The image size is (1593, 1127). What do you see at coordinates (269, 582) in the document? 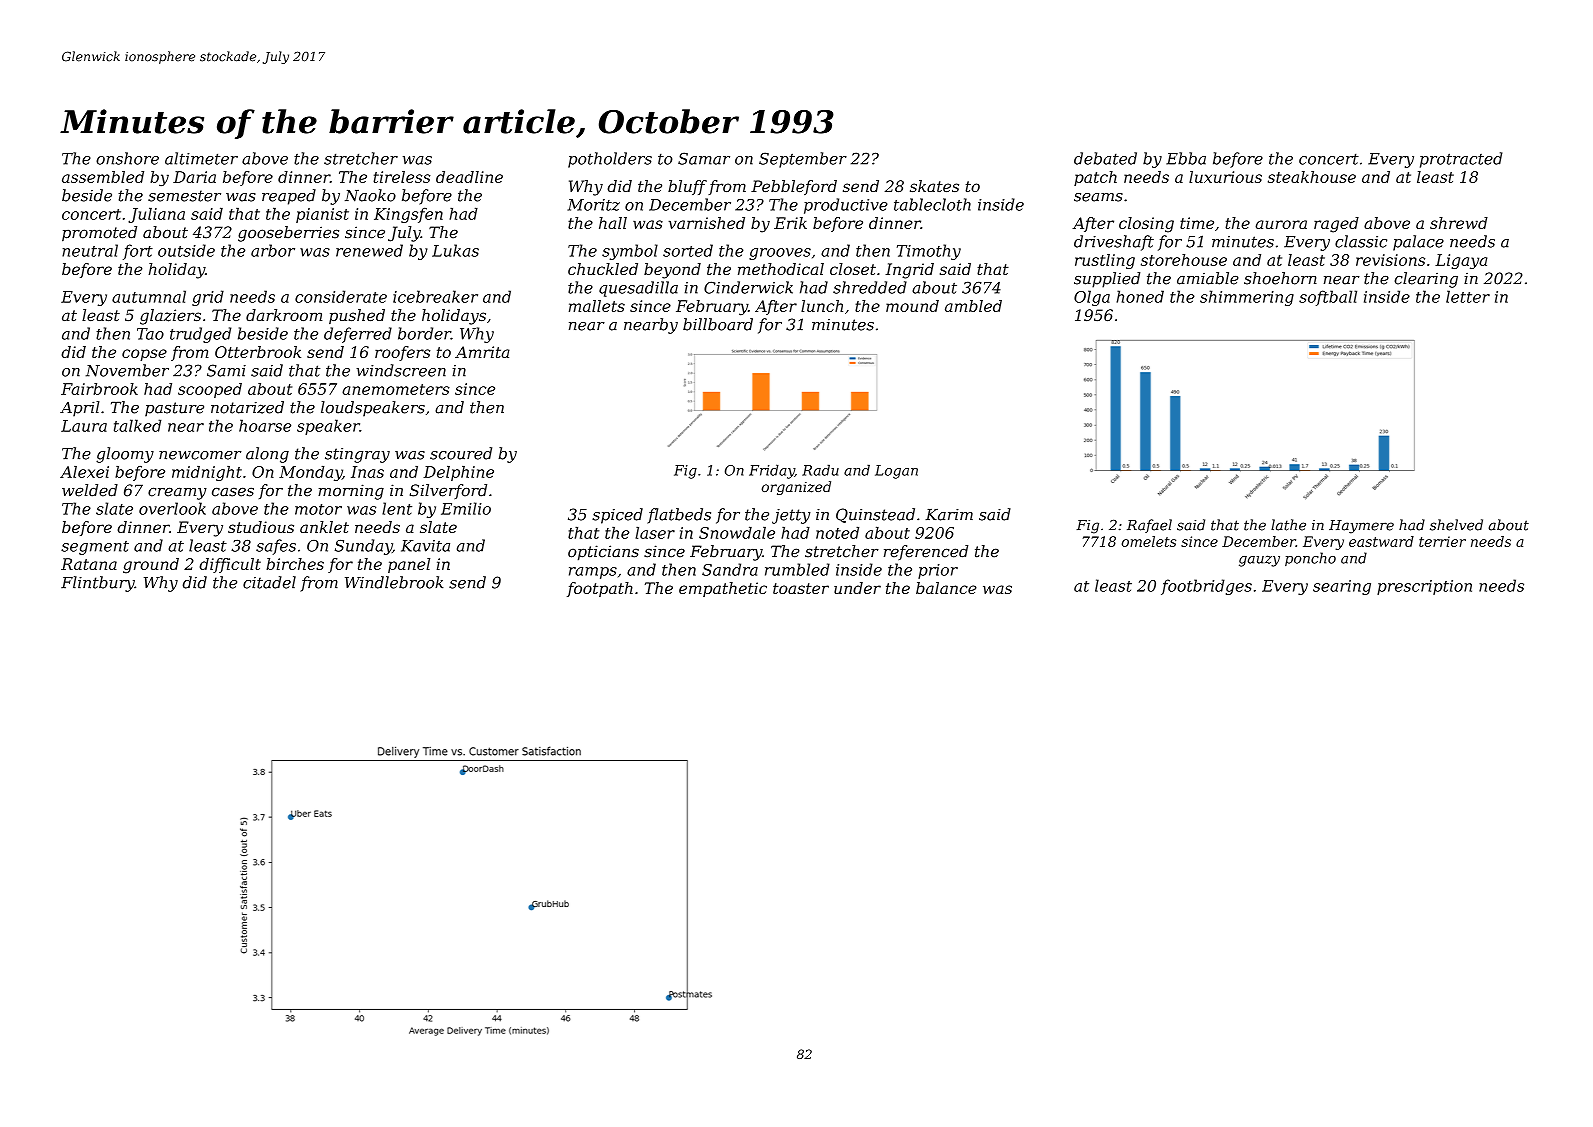
I see `citadel` at bounding box center [269, 582].
